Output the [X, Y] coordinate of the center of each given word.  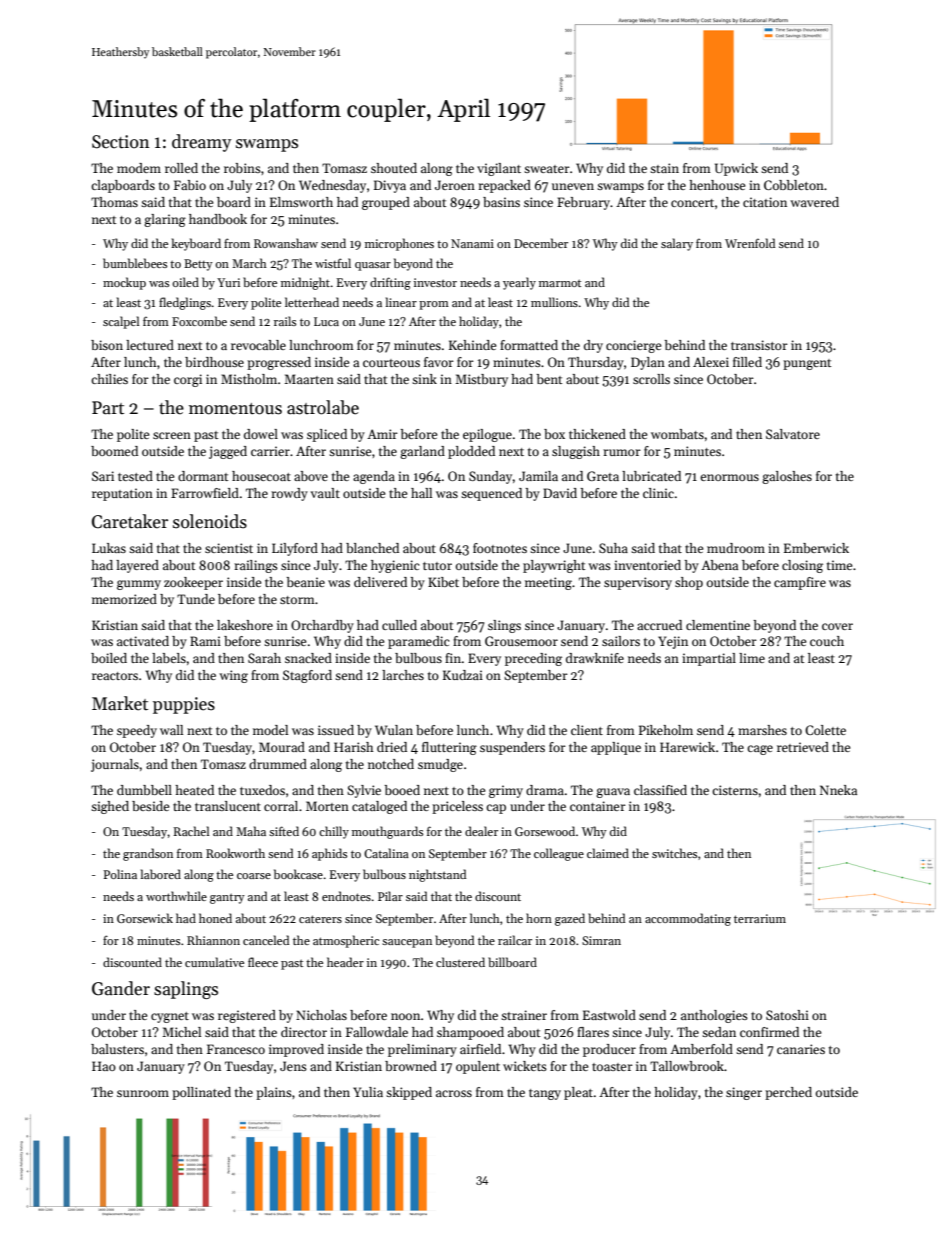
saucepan [407, 943]
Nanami [472, 243]
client [587, 730]
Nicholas [321, 1015]
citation [765, 202]
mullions [554, 302]
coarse [254, 876]
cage [760, 750]
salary [677, 244]
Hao [104, 1066]
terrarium [760, 918]
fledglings [185, 303]
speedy [137, 731]
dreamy [202, 143]
